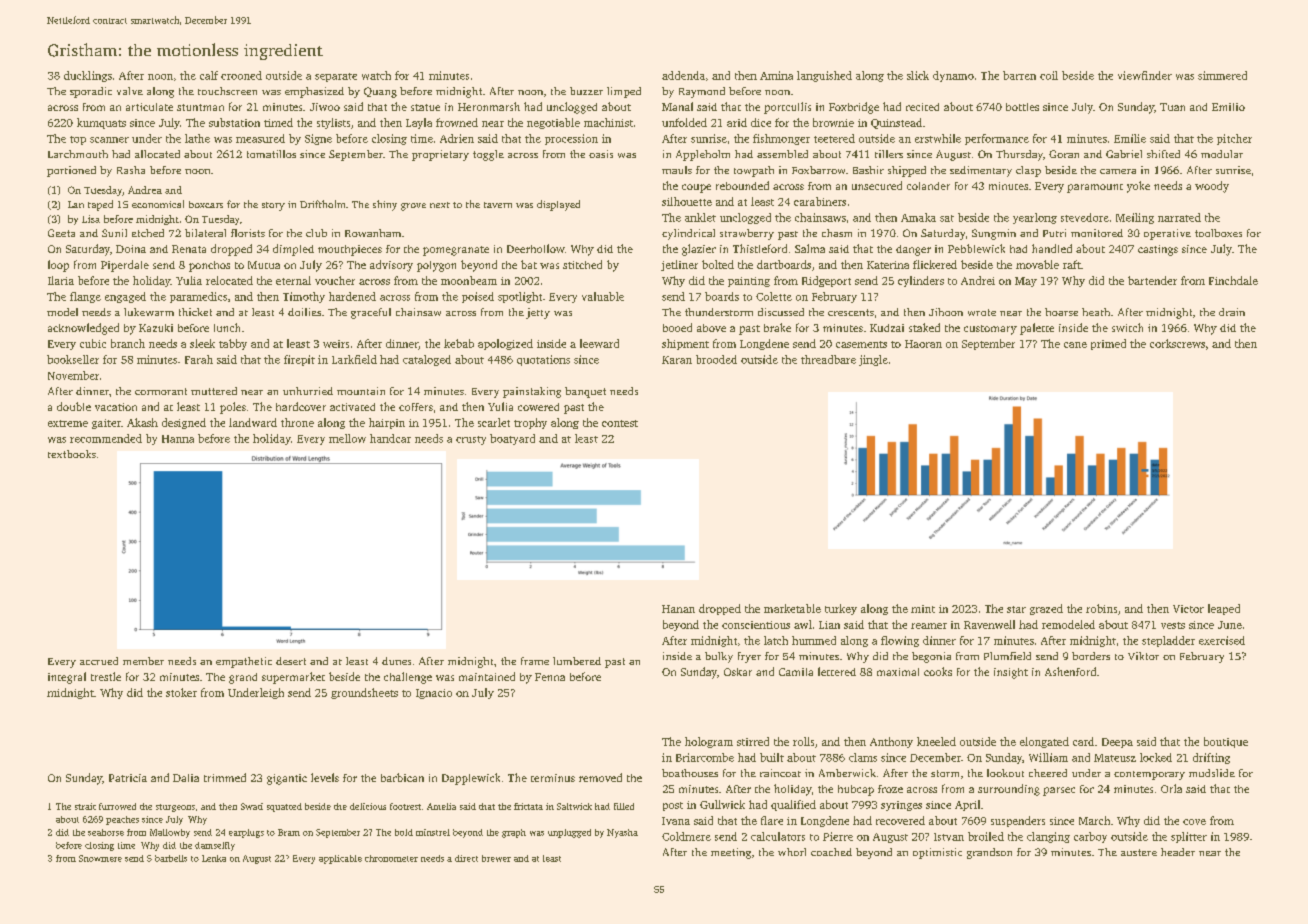 The height and width of the document is (924, 1308). Describe the element at coordinates (73, 359) in the document. I see `bookseller` at that location.
